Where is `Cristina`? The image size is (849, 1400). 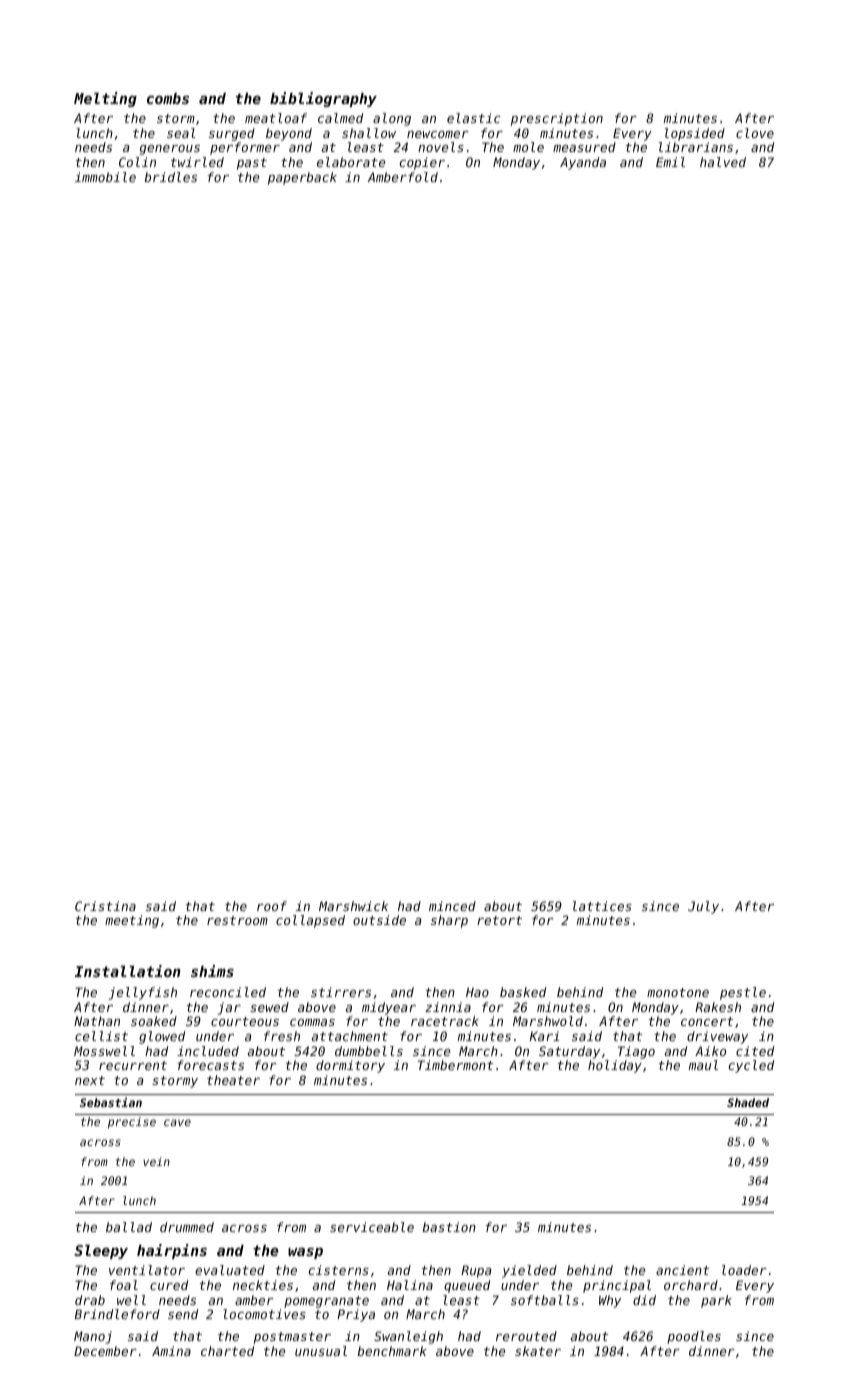 Cristina is located at coordinates (105, 906).
